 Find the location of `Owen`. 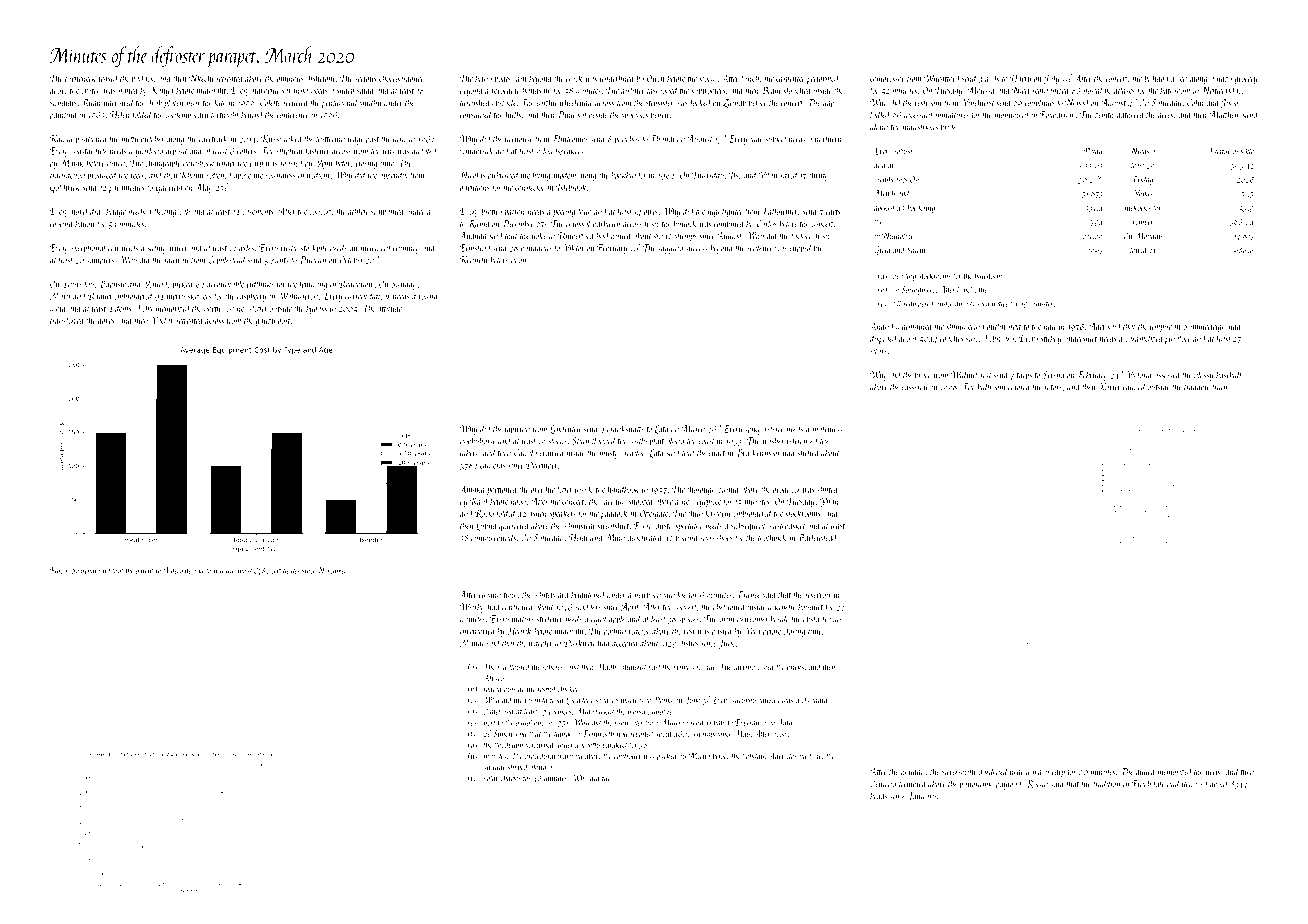

Owen is located at coordinates (655, 78).
